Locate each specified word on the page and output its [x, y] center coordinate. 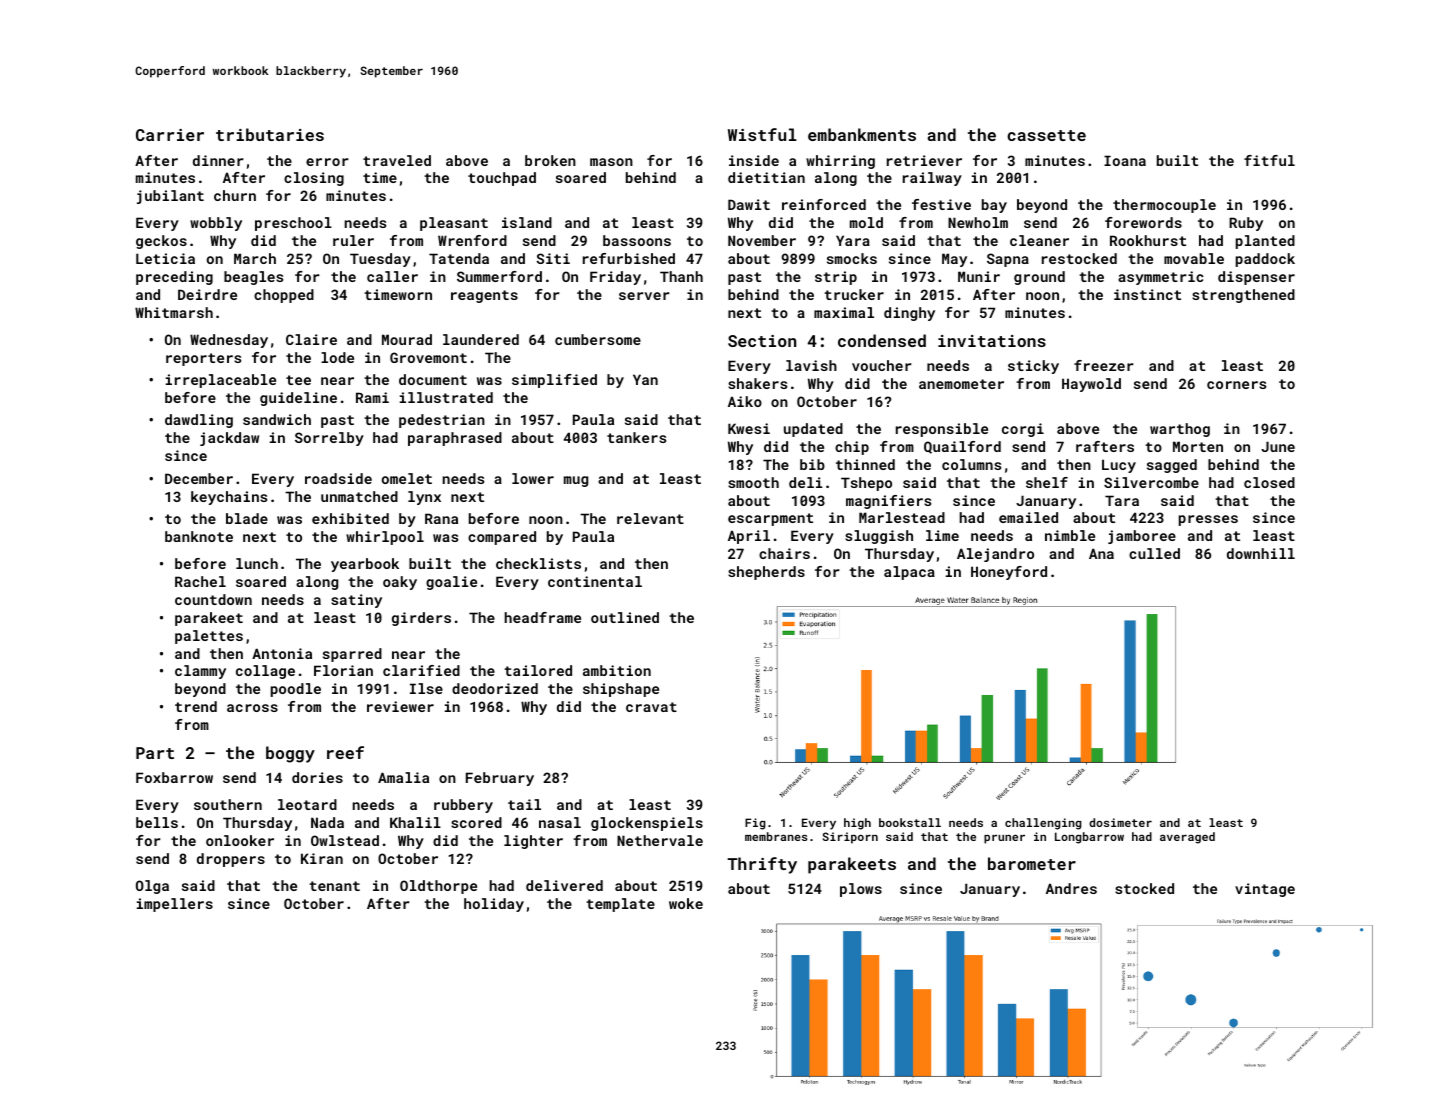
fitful [1269, 160]
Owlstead [345, 840]
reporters [203, 359]
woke [686, 903]
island [527, 222]
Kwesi [749, 428]
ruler [353, 240]
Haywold [1091, 385]
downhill [1261, 553]
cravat [651, 707]
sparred [352, 655]
